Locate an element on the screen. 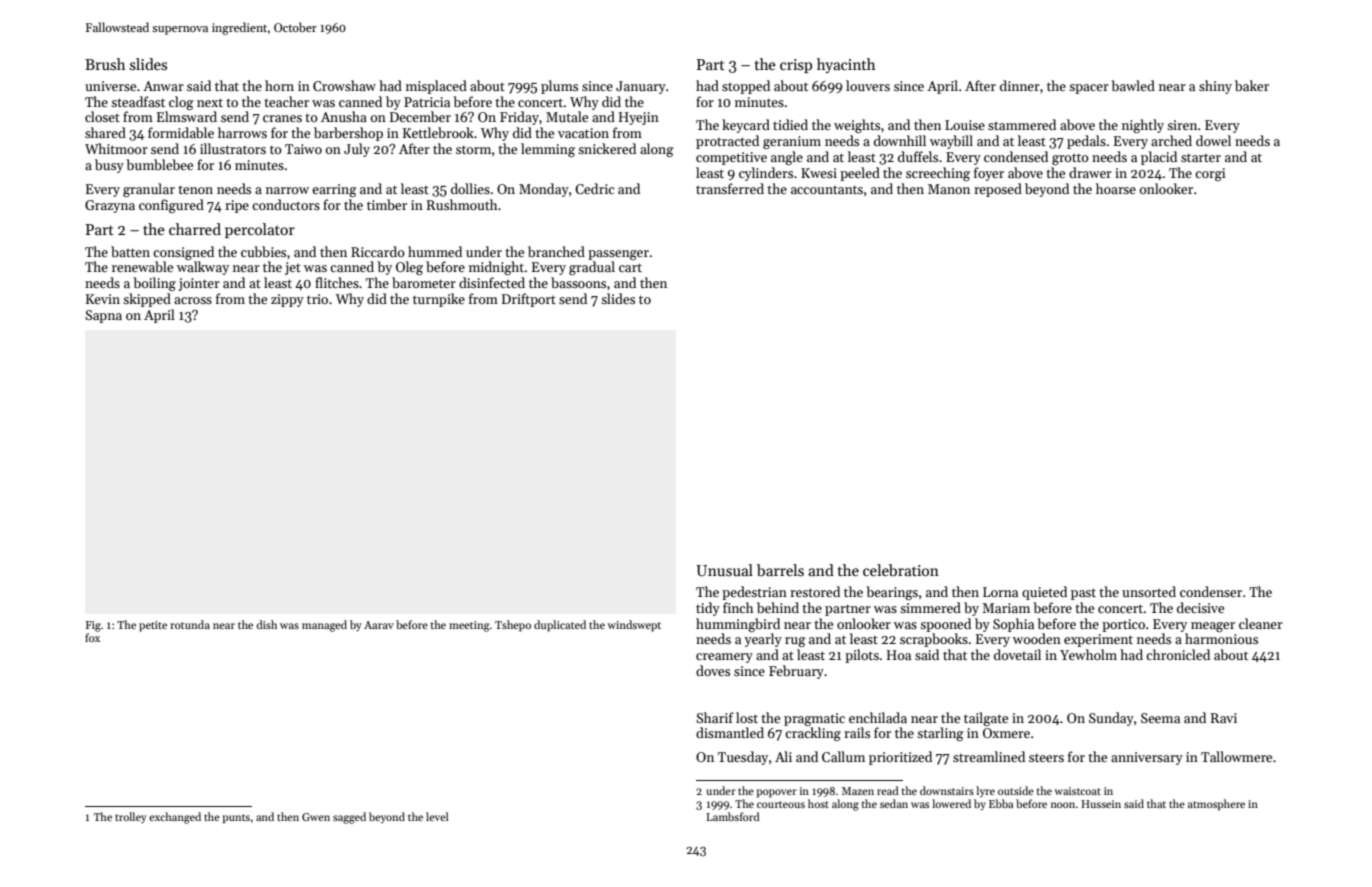 The image size is (1372, 887). petite is located at coordinates (153, 626).
